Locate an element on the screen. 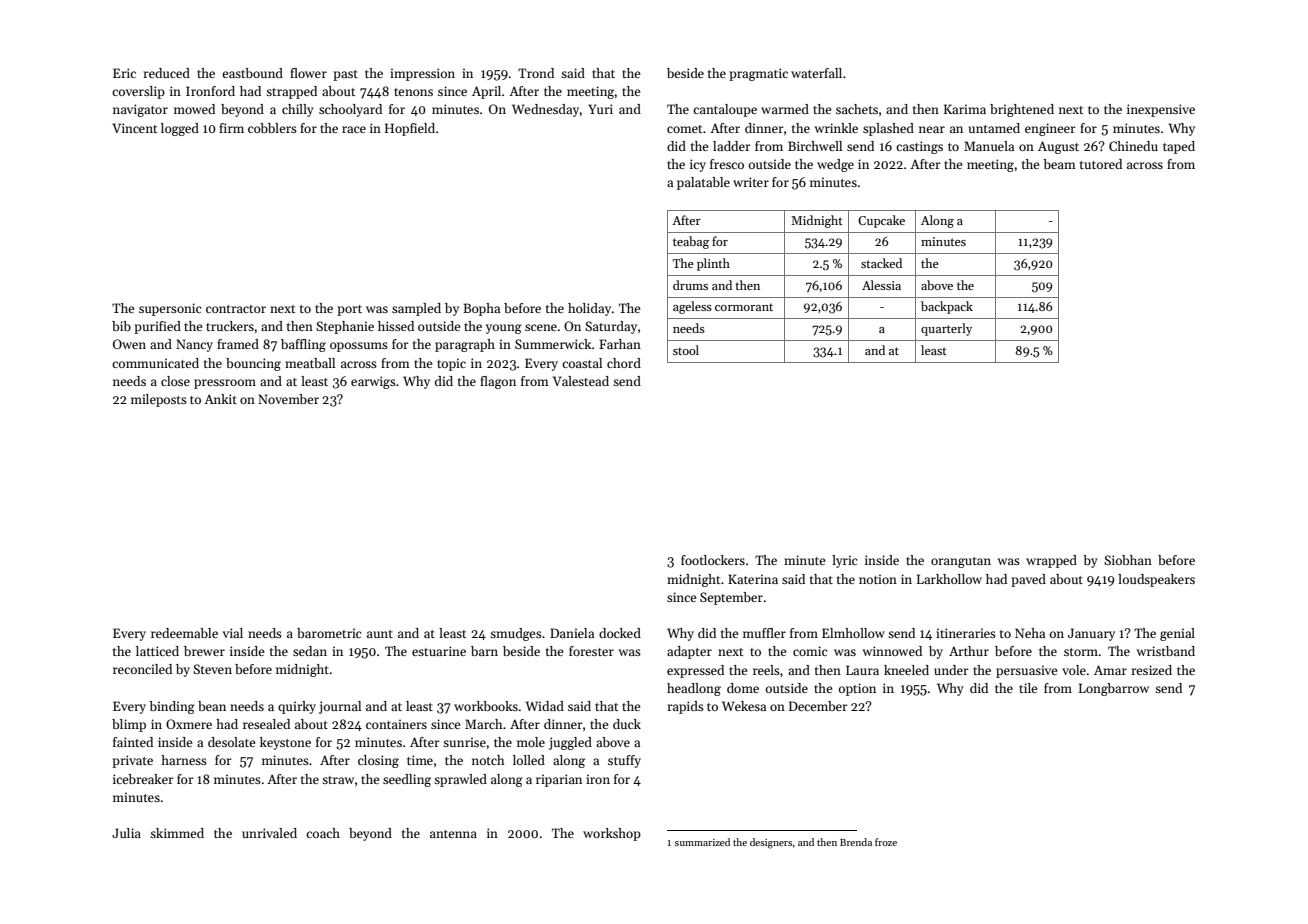 The image size is (1308, 924). reduced is located at coordinates (166, 73).
